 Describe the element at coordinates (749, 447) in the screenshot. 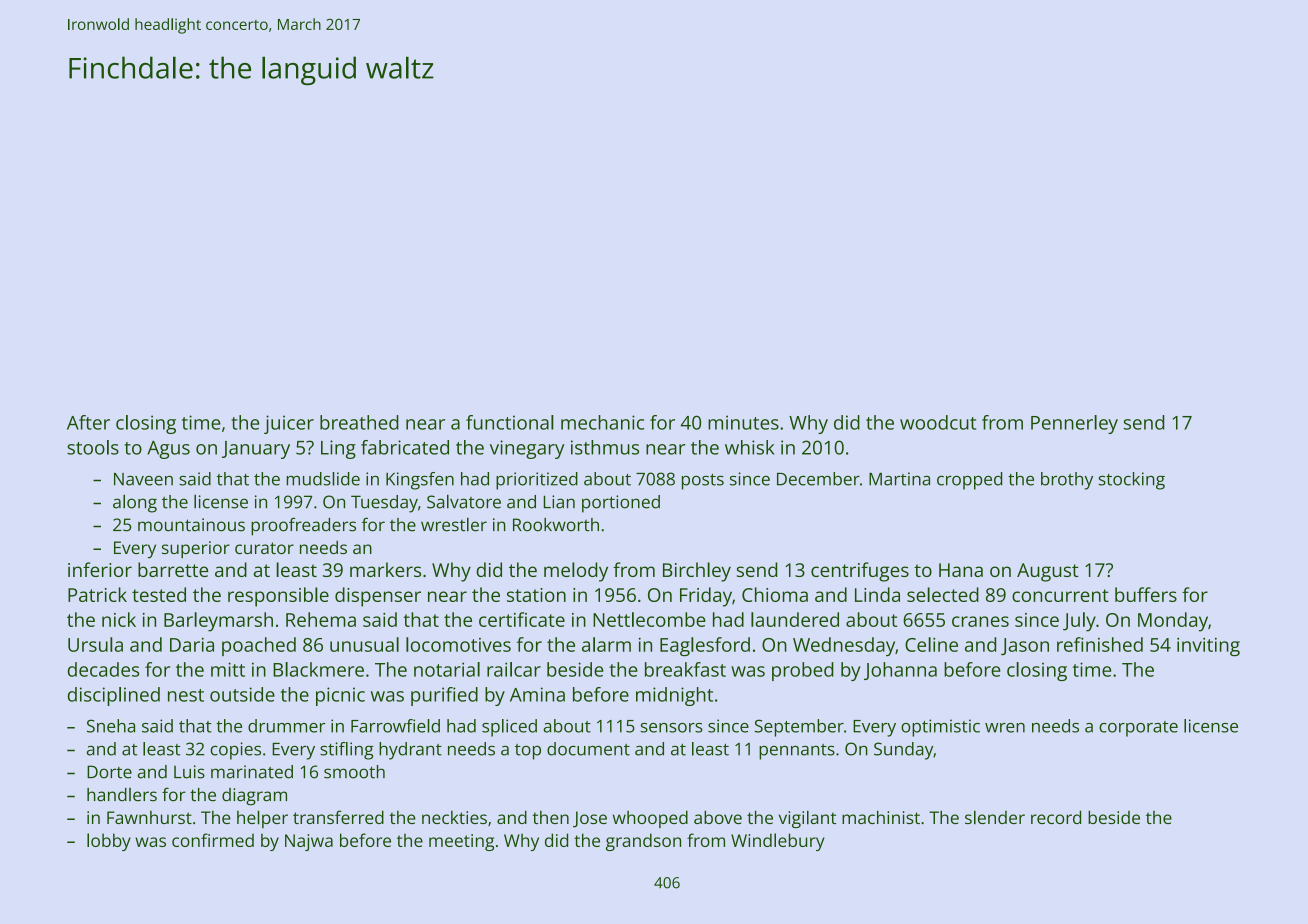

I see `whisk` at that location.
